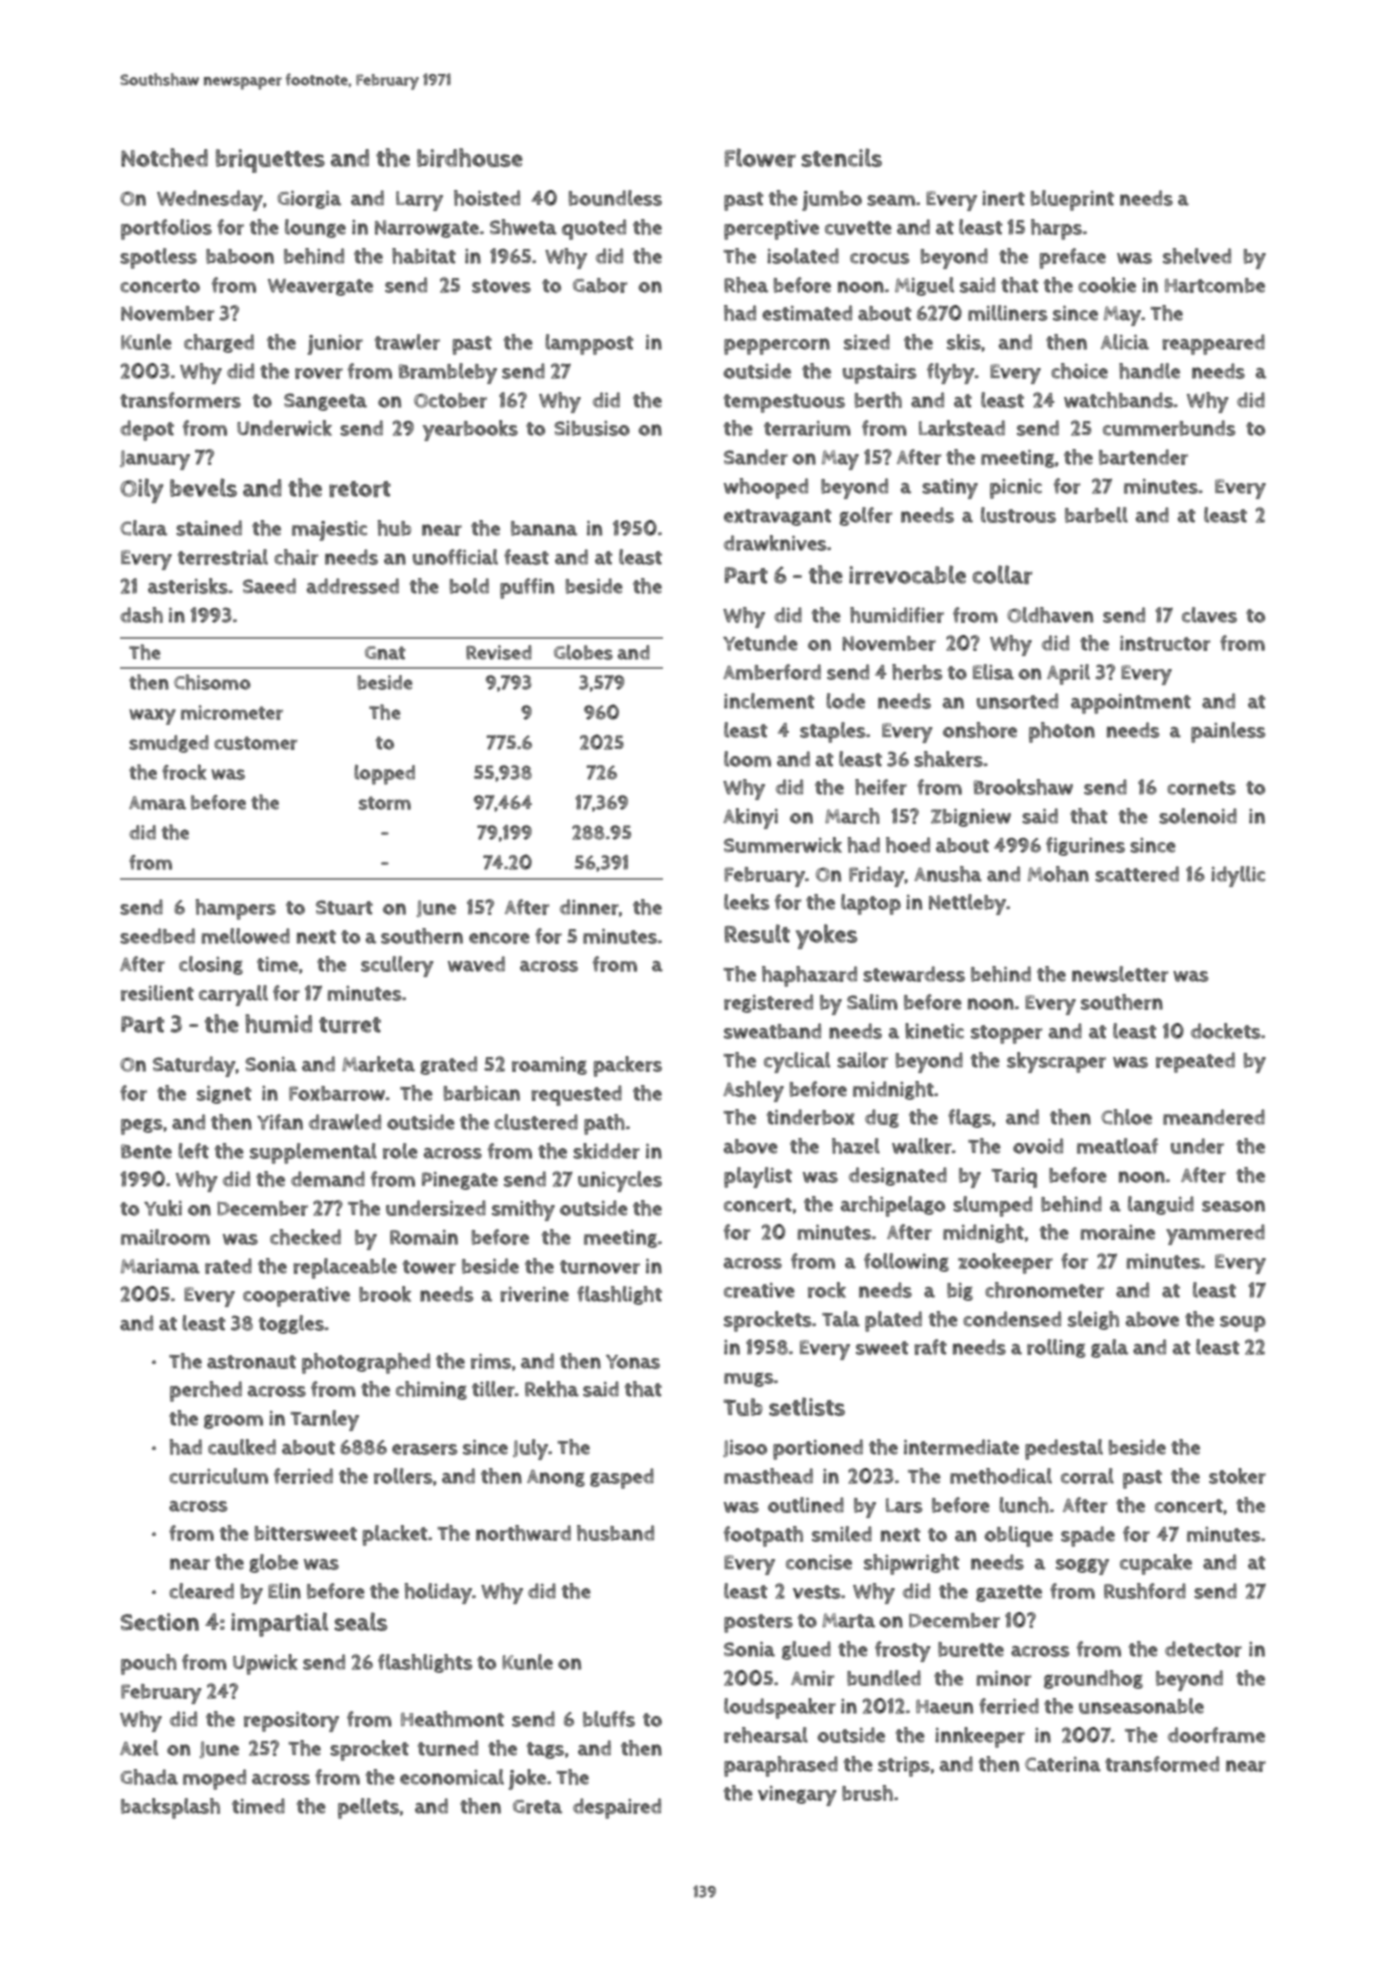 The image size is (1386, 1969). I want to click on yammered, so click(1215, 1234).
